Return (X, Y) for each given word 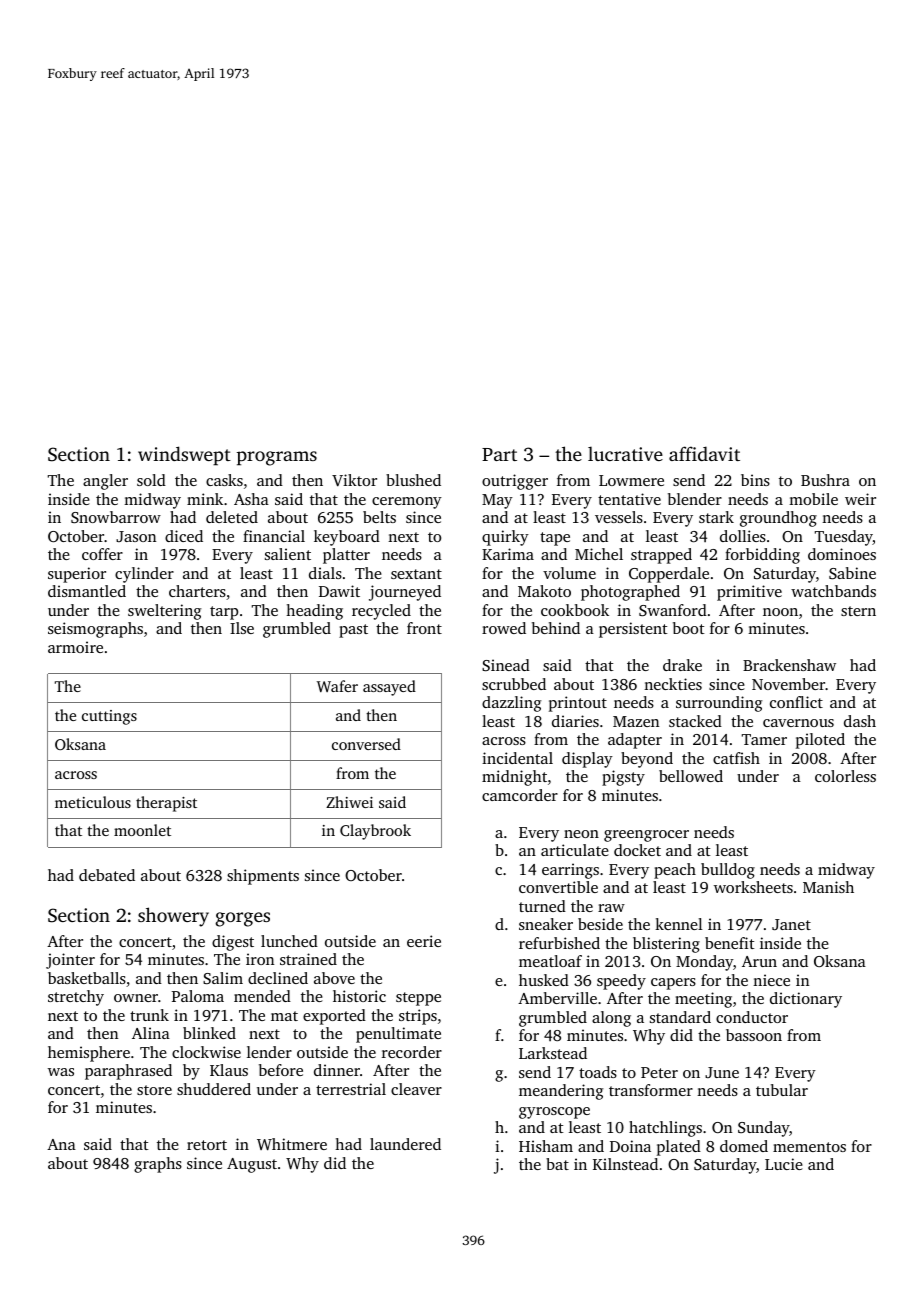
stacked (695, 721)
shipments (263, 877)
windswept (184, 456)
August (252, 1165)
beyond (647, 760)
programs (277, 458)
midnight (514, 778)
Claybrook (375, 832)
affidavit (704, 453)
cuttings (109, 717)
